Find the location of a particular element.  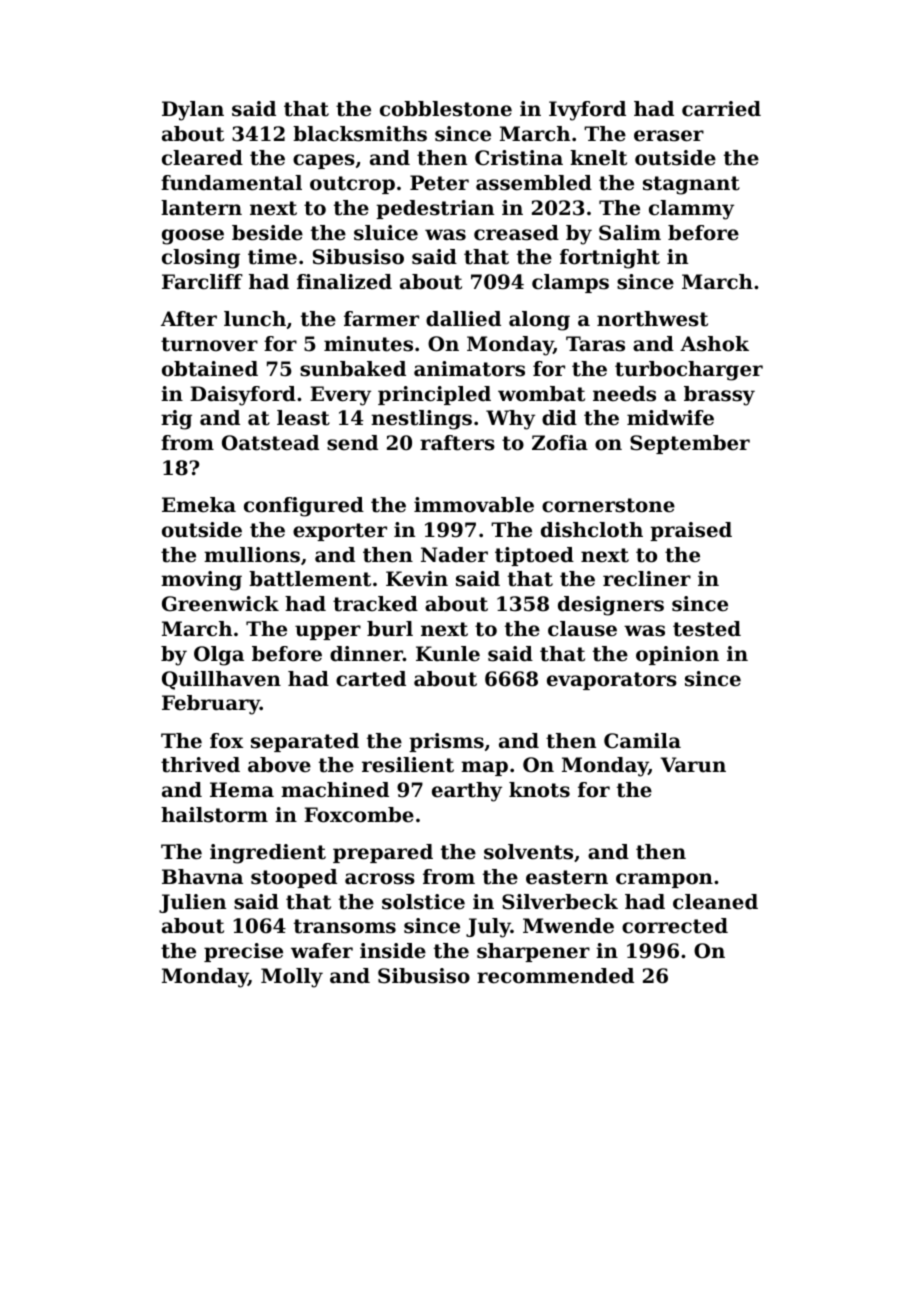

Peter is located at coordinates (439, 183).
